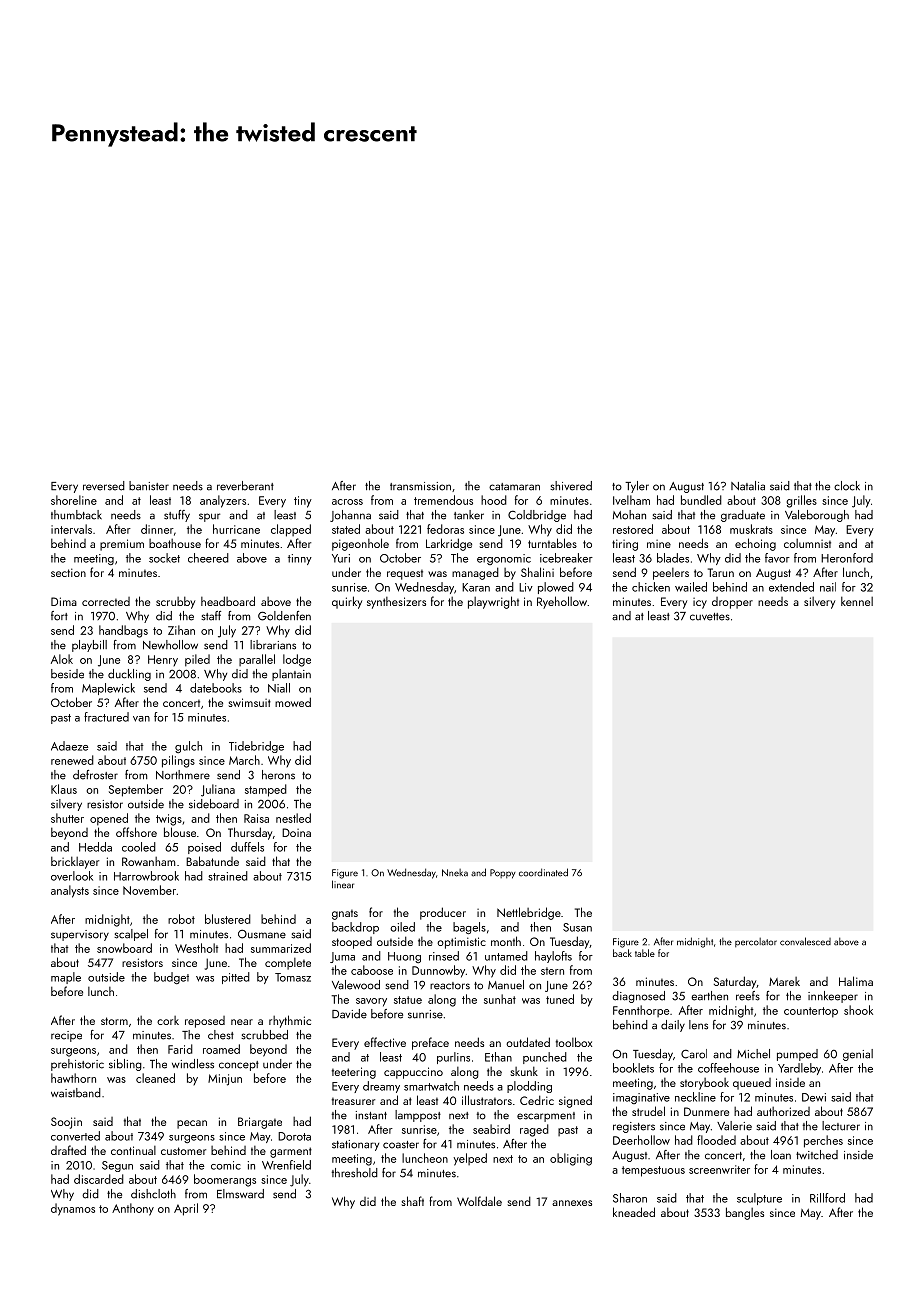 This screenshot has height=1308, width=924. What do you see at coordinates (805, 941) in the screenshot?
I see `convalesced` at bounding box center [805, 941].
